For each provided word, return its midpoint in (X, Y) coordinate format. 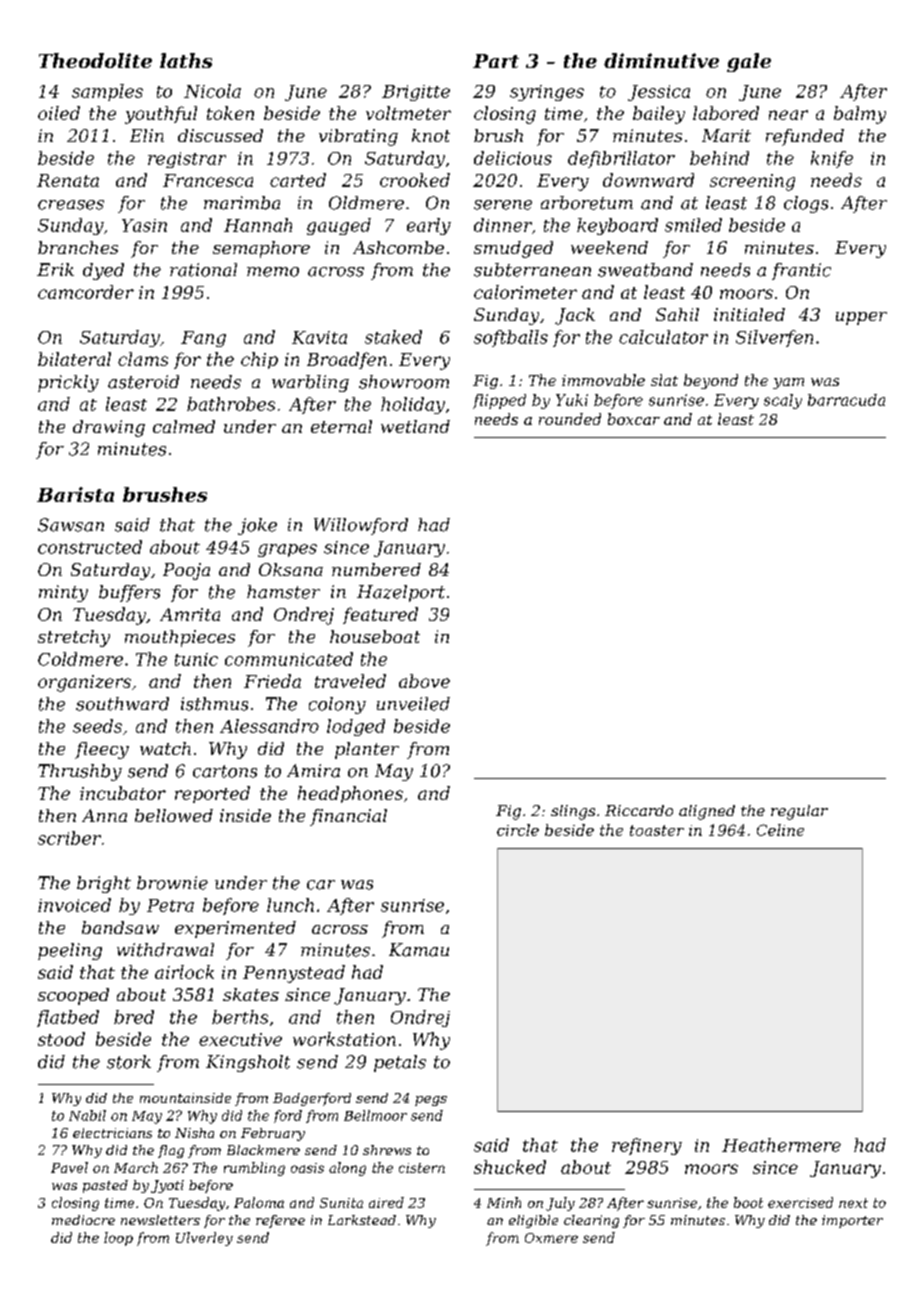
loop (118, 1239)
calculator (663, 337)
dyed (103, 271)
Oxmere (551, 1238)
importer (852, 1221)
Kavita (319, 337)
